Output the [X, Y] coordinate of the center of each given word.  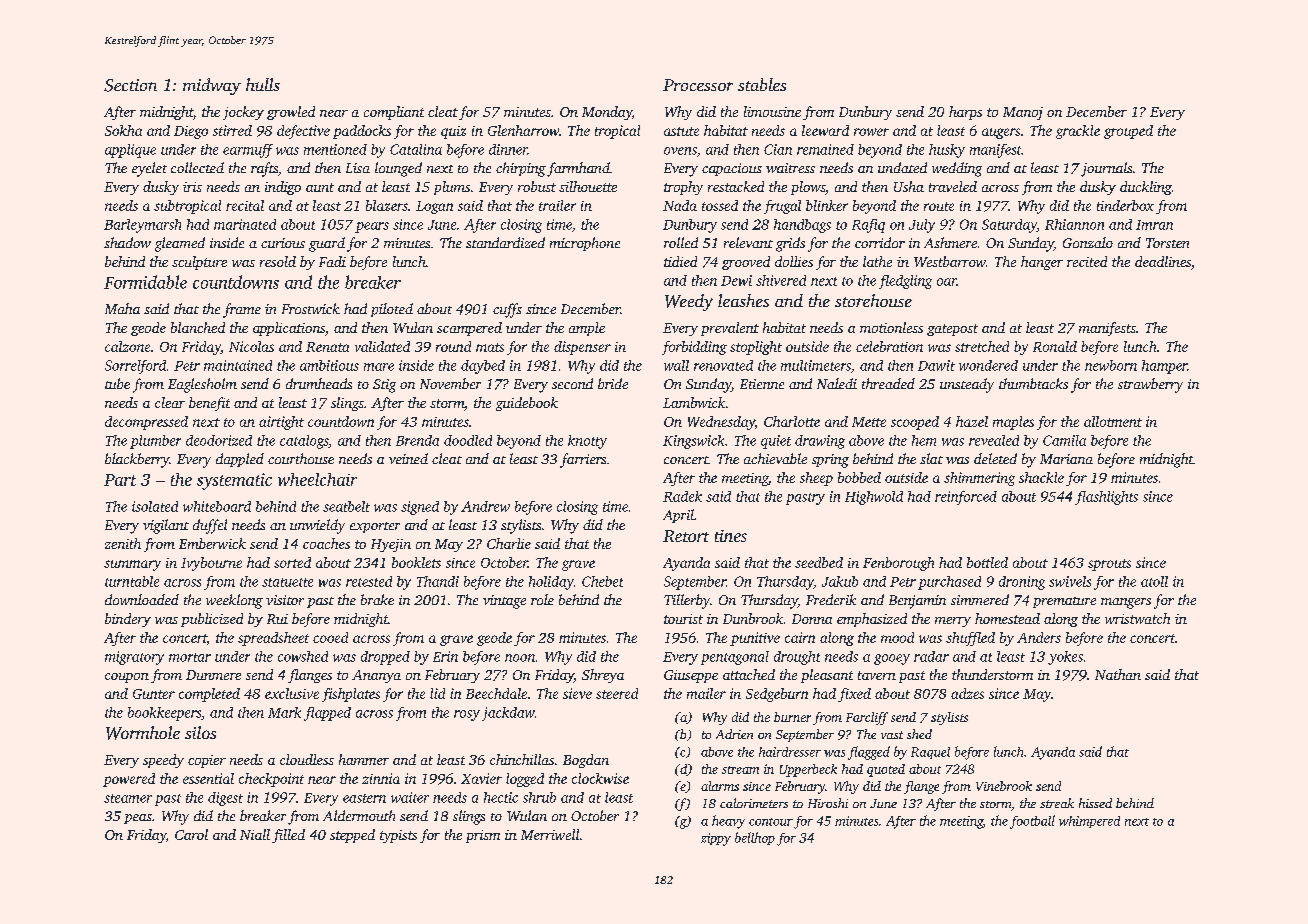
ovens [680, 151]
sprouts [1109, 565]
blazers [387, 205]
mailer [706, 693]
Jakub [840, 581]
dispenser [582, 348]
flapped [327, 714]
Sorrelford [135, 367]
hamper [1164, 367]
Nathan [1118, 674]
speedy [163, 761]
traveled [953, 186]
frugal [782, 207]
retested [369, 581]
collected [197, 167]
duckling [1146, 188]
